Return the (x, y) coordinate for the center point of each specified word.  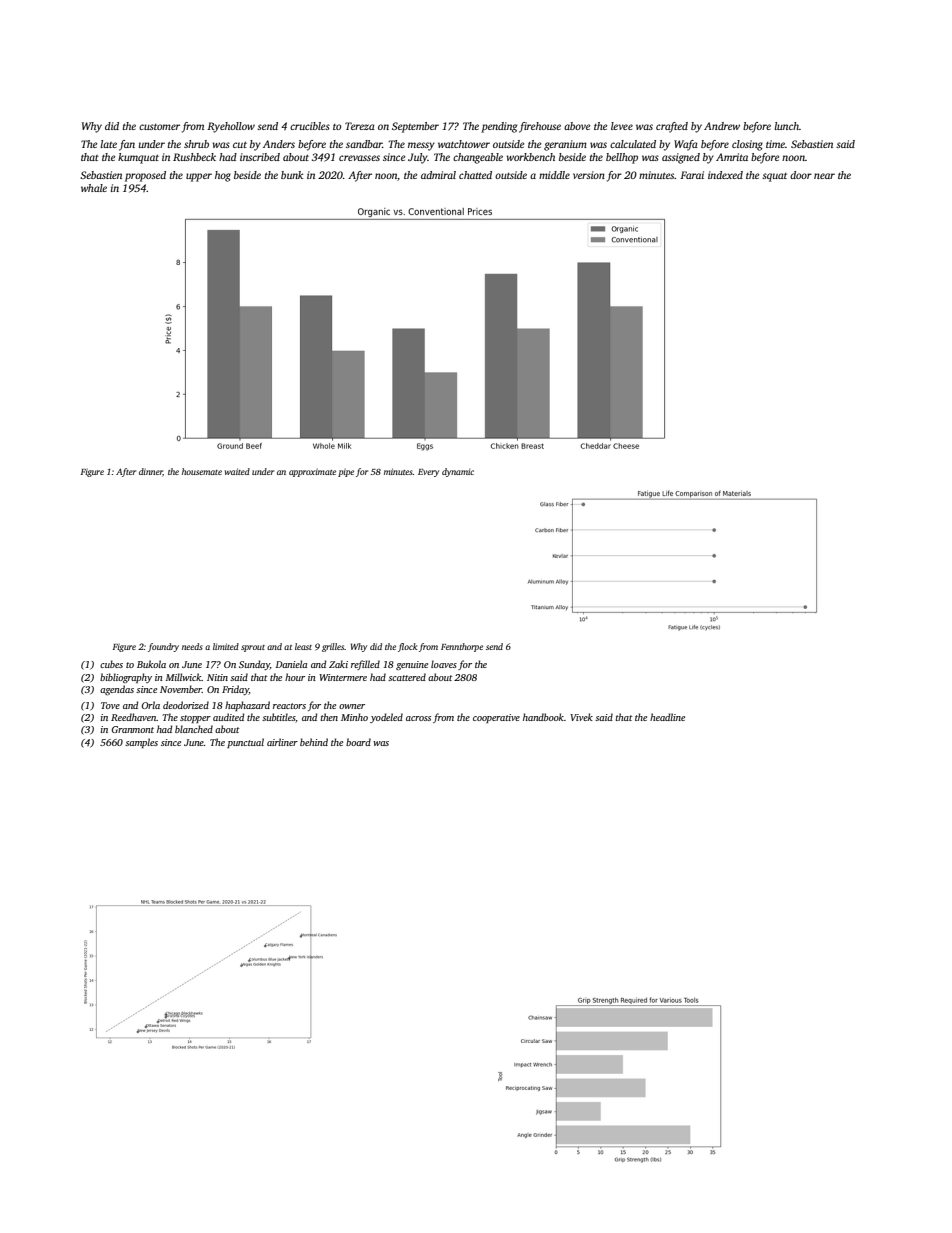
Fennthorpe (462, 647)
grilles (333, 647)
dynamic (458, 472)
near (824, 176)
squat (774, 177)
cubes (111, 664)
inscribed (260, 157)
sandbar (364, 144)
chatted (475, 175)
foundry (163, 647)
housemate (202, 471)
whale (94, 188)
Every (428, 473)
